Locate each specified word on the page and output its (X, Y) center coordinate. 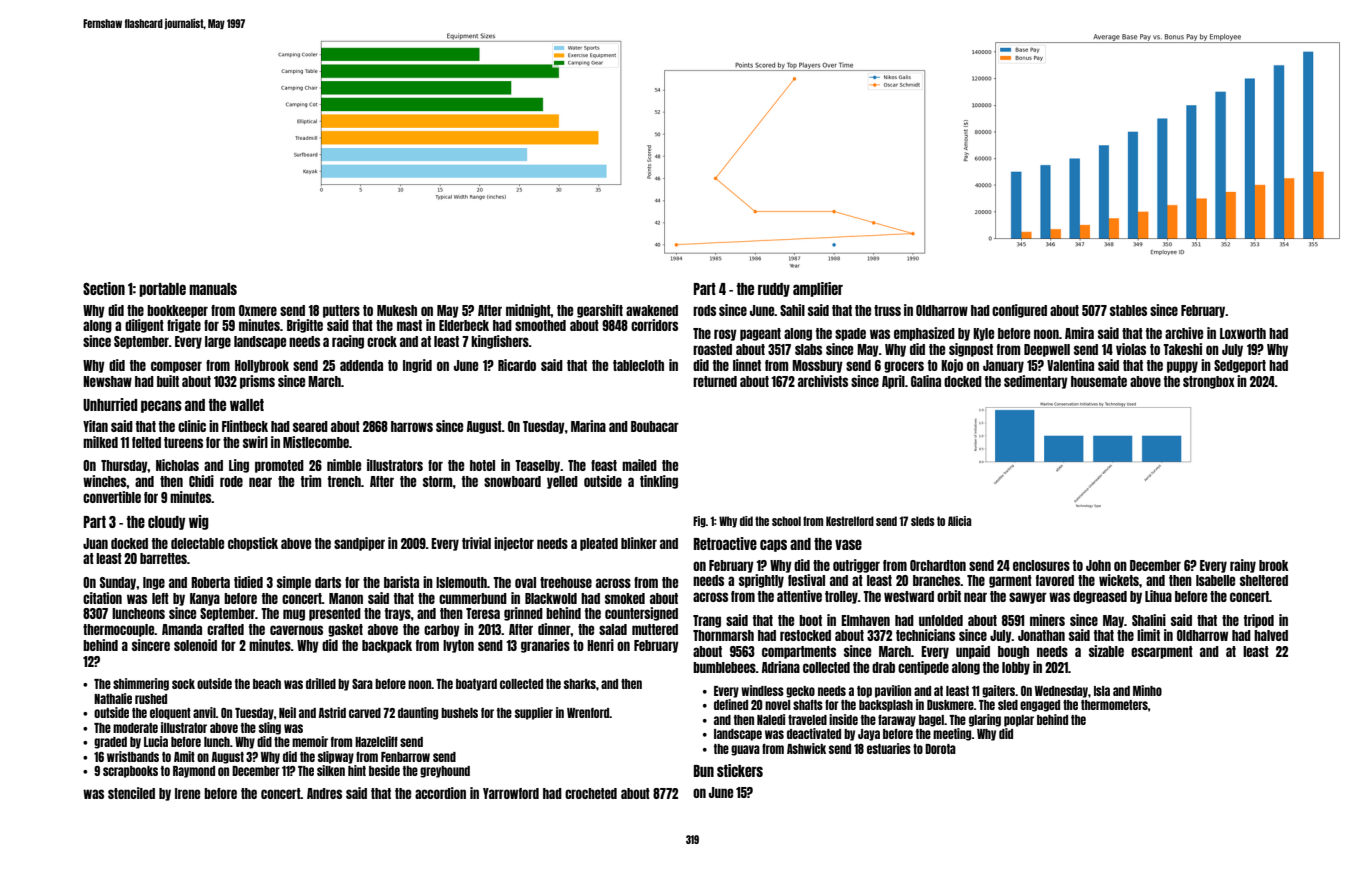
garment (1010, 581)
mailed (639, 465)
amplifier (818, 289)
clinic (192, 426)
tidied (248, 582)
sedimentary (1036, 382)
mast (409, 325)
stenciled (131, 793)
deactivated (814, 733)
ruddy (774, 290)
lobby (1016, 668)
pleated (599, 544)
